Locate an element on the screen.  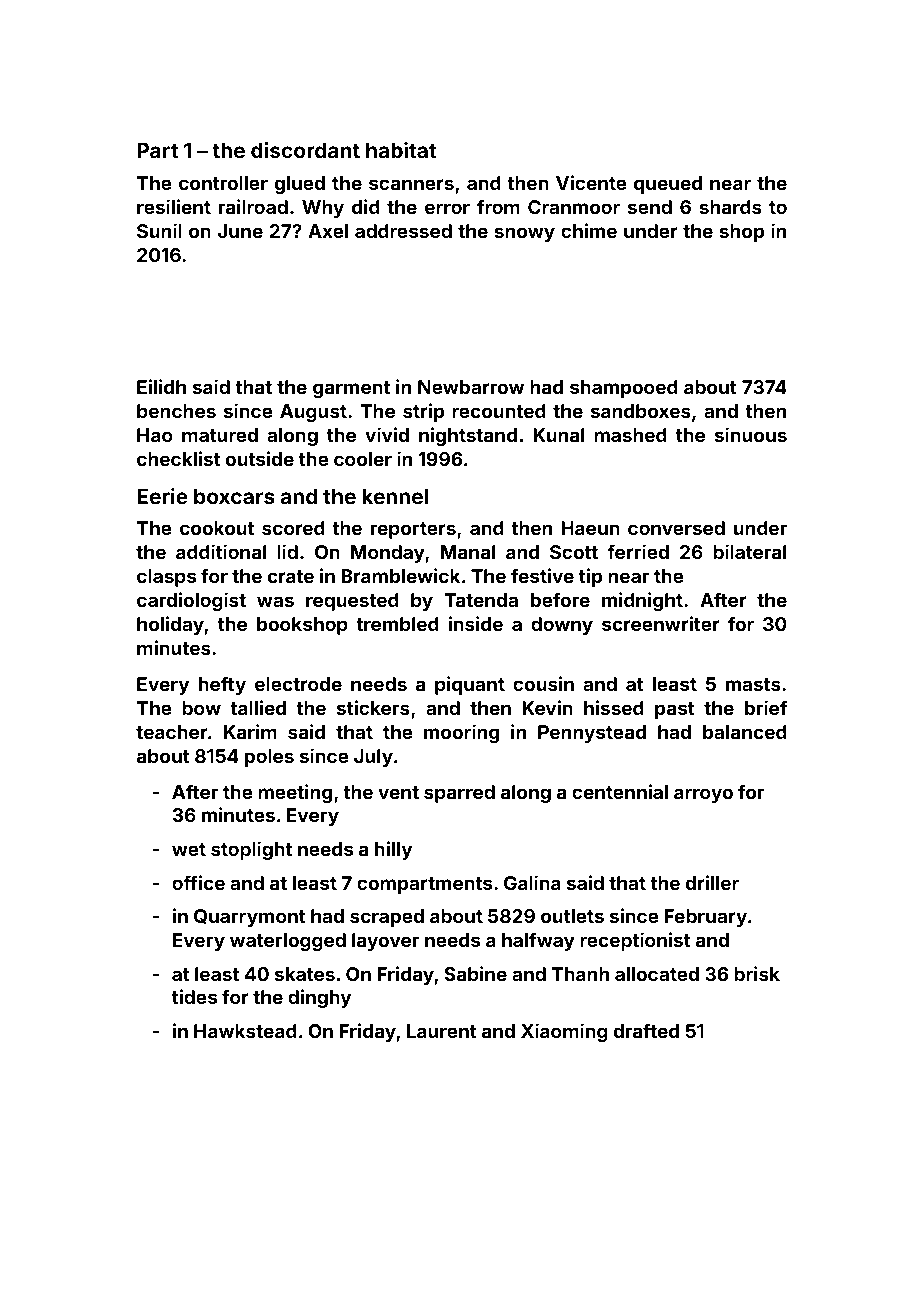
addressed is located at coordinates (403, 231).
